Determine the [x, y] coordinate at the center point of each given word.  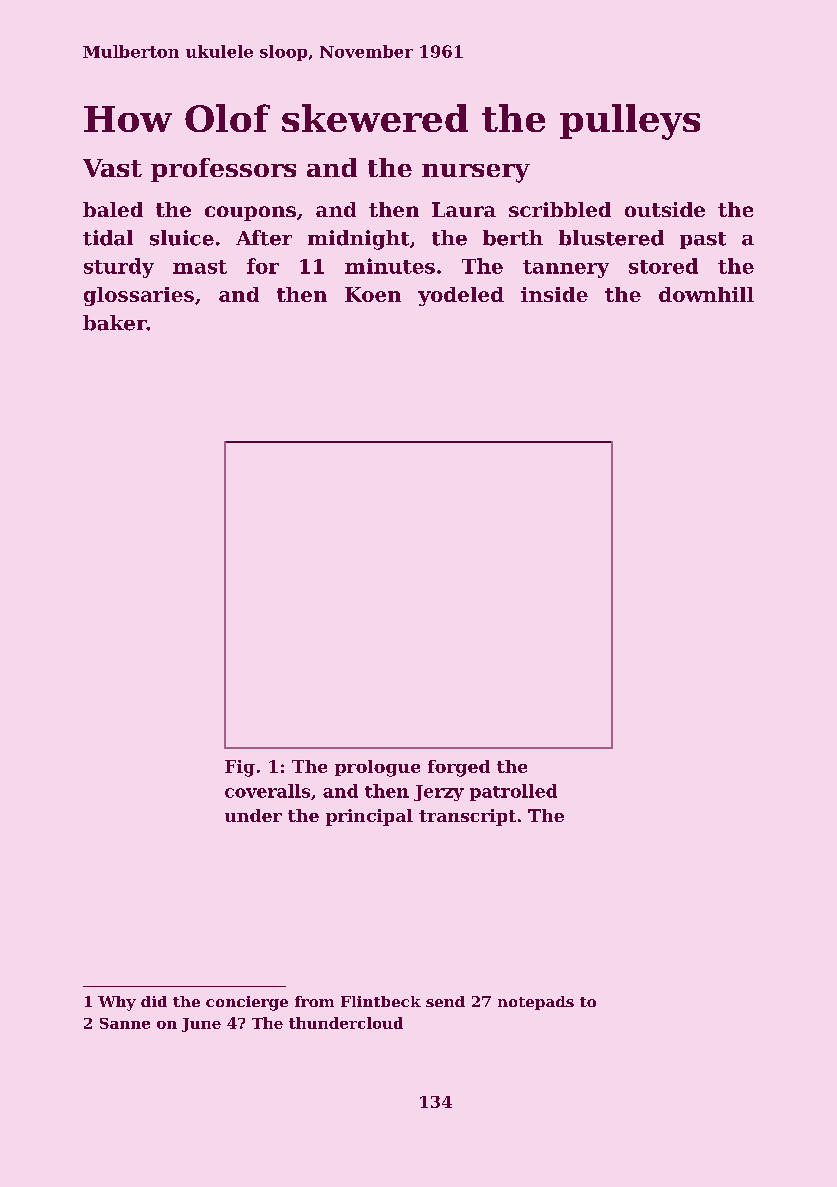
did [154, 1001]
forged [459, 768]
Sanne [125, 1023]
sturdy [119, 268]
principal [369, 817]
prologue [377, 768]
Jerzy [439, 793]
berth [513, 238]
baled [113, 209]
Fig [240, 768]
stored [663, 266]
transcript [467, 817]
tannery [566, 269]
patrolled [513, 792]
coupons [250, 213]
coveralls [267, 791]
